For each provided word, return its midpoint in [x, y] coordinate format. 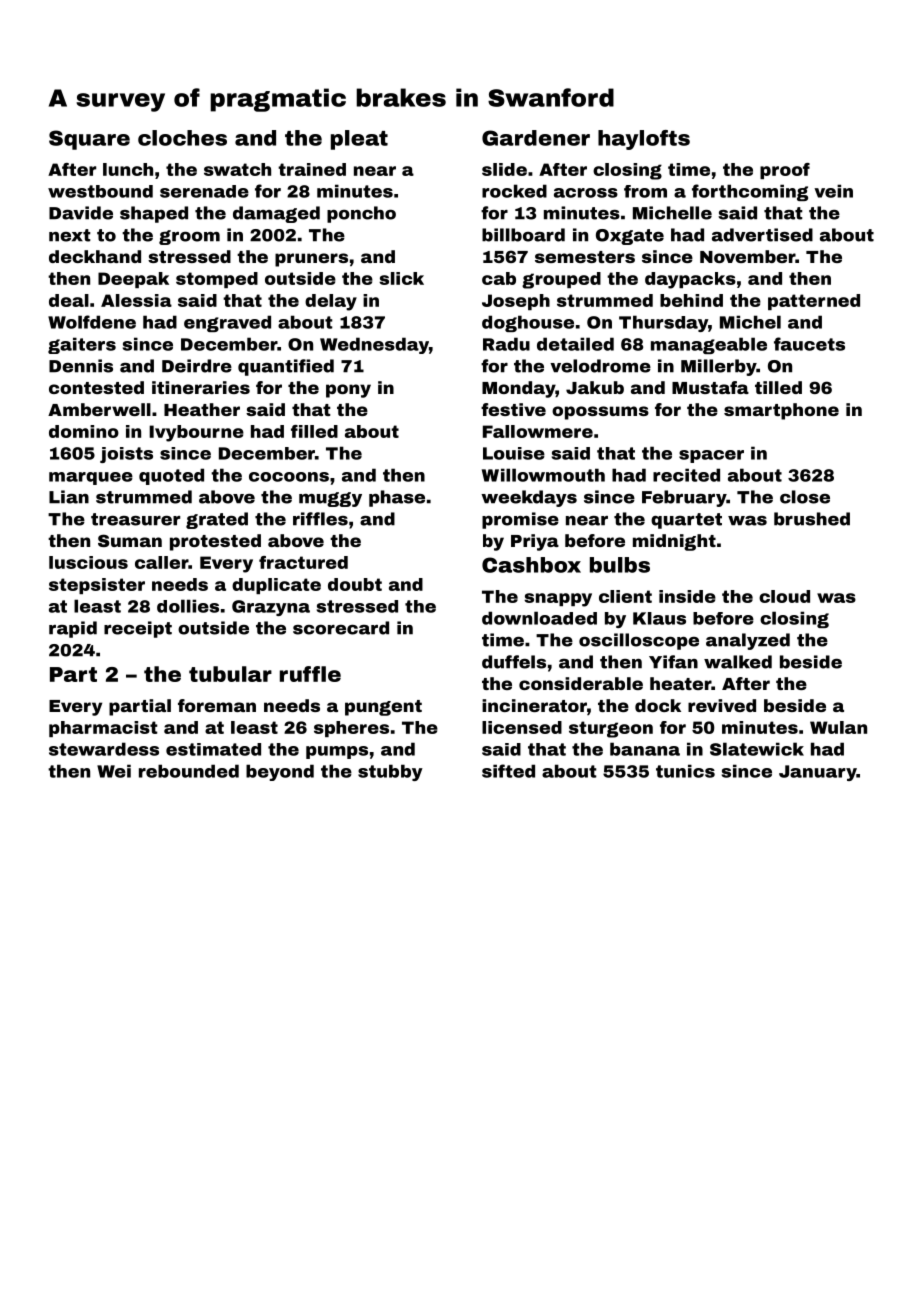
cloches [182, 138]
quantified [286, 367]
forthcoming [750, 192]
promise [520, 520]
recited [686, 475]
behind [691, 300]
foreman [217, 705]
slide [504, 169]
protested [215, 542]
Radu [506, 344]
